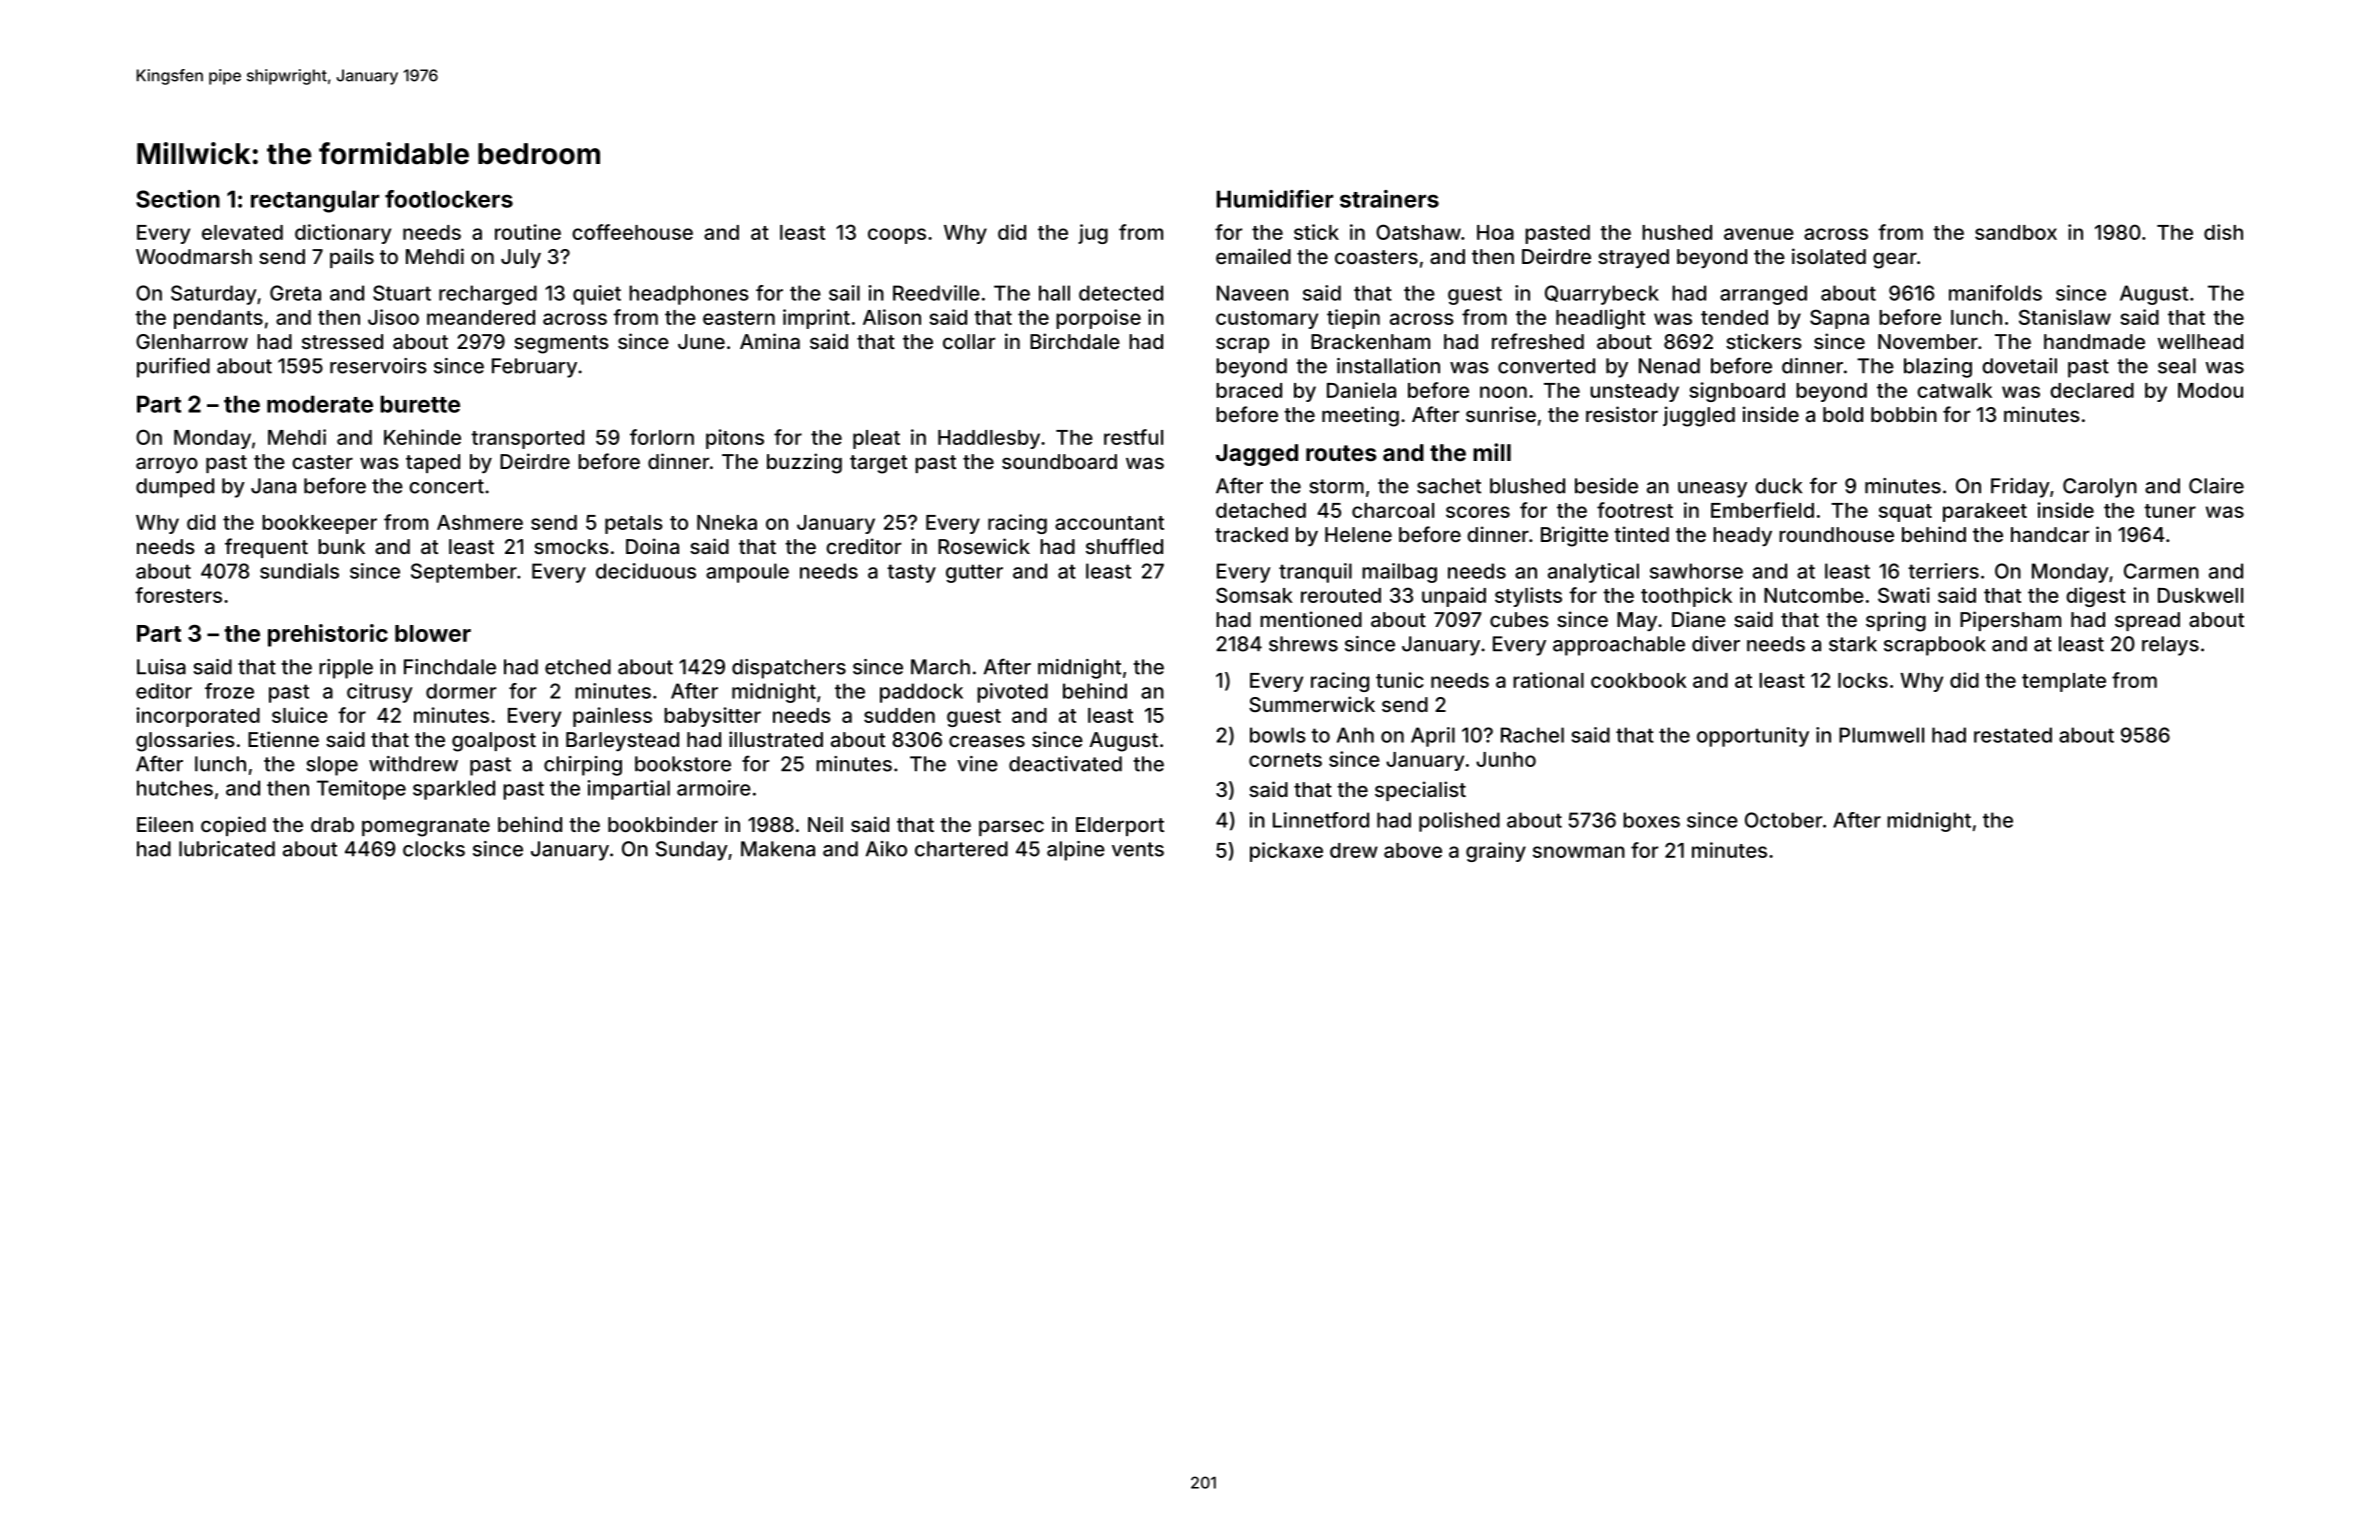 This screenshot has width=2380, height=1540. What do you see at coordinates (1275, 199) in the screenshot?
I see `Humidifier` at bounding box center [1275, 199].
